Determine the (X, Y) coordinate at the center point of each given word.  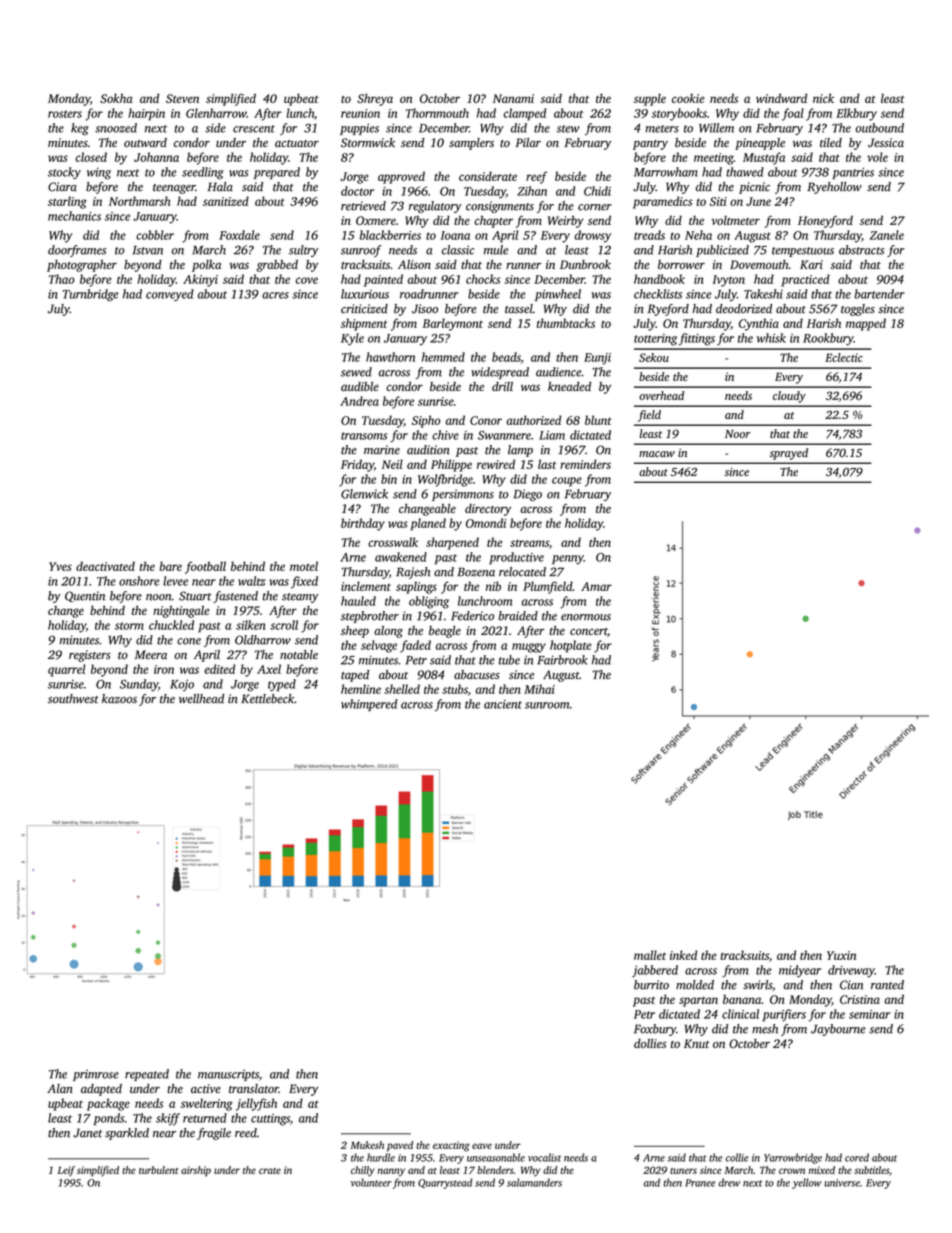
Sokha (116, 98)
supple (650, 100)
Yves (60, 566)
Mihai (539, 689)
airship (196, 1171)
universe (842, 1183)
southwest (73, 699)
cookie (688, 98)
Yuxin (841, 955)
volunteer (371, 1182)
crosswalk (393, 542)
